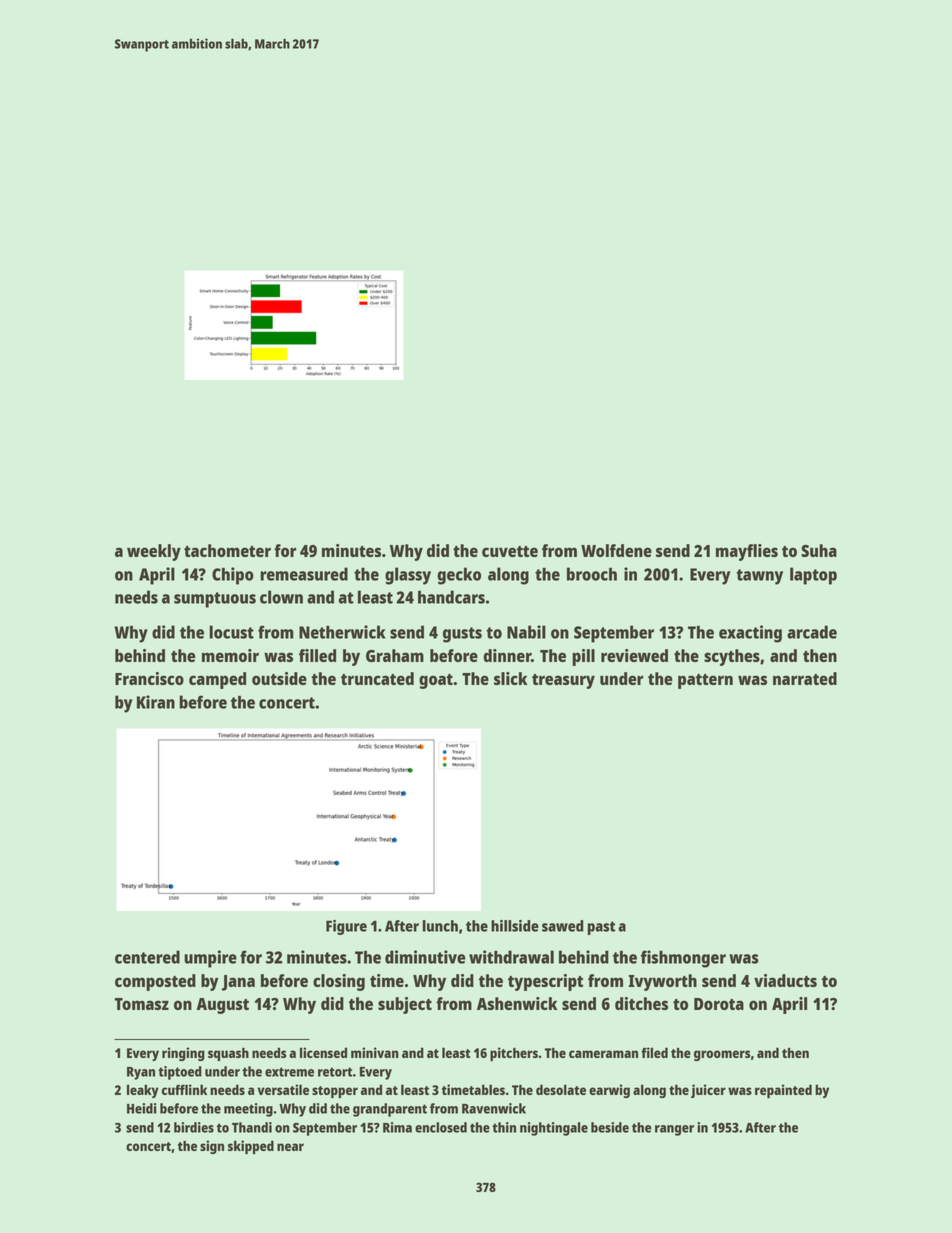 This image has width=952, height=1233. What do you see at coordinates (510, 551) in the image?
I see `cuvette` at bounding box center [510, 551].
